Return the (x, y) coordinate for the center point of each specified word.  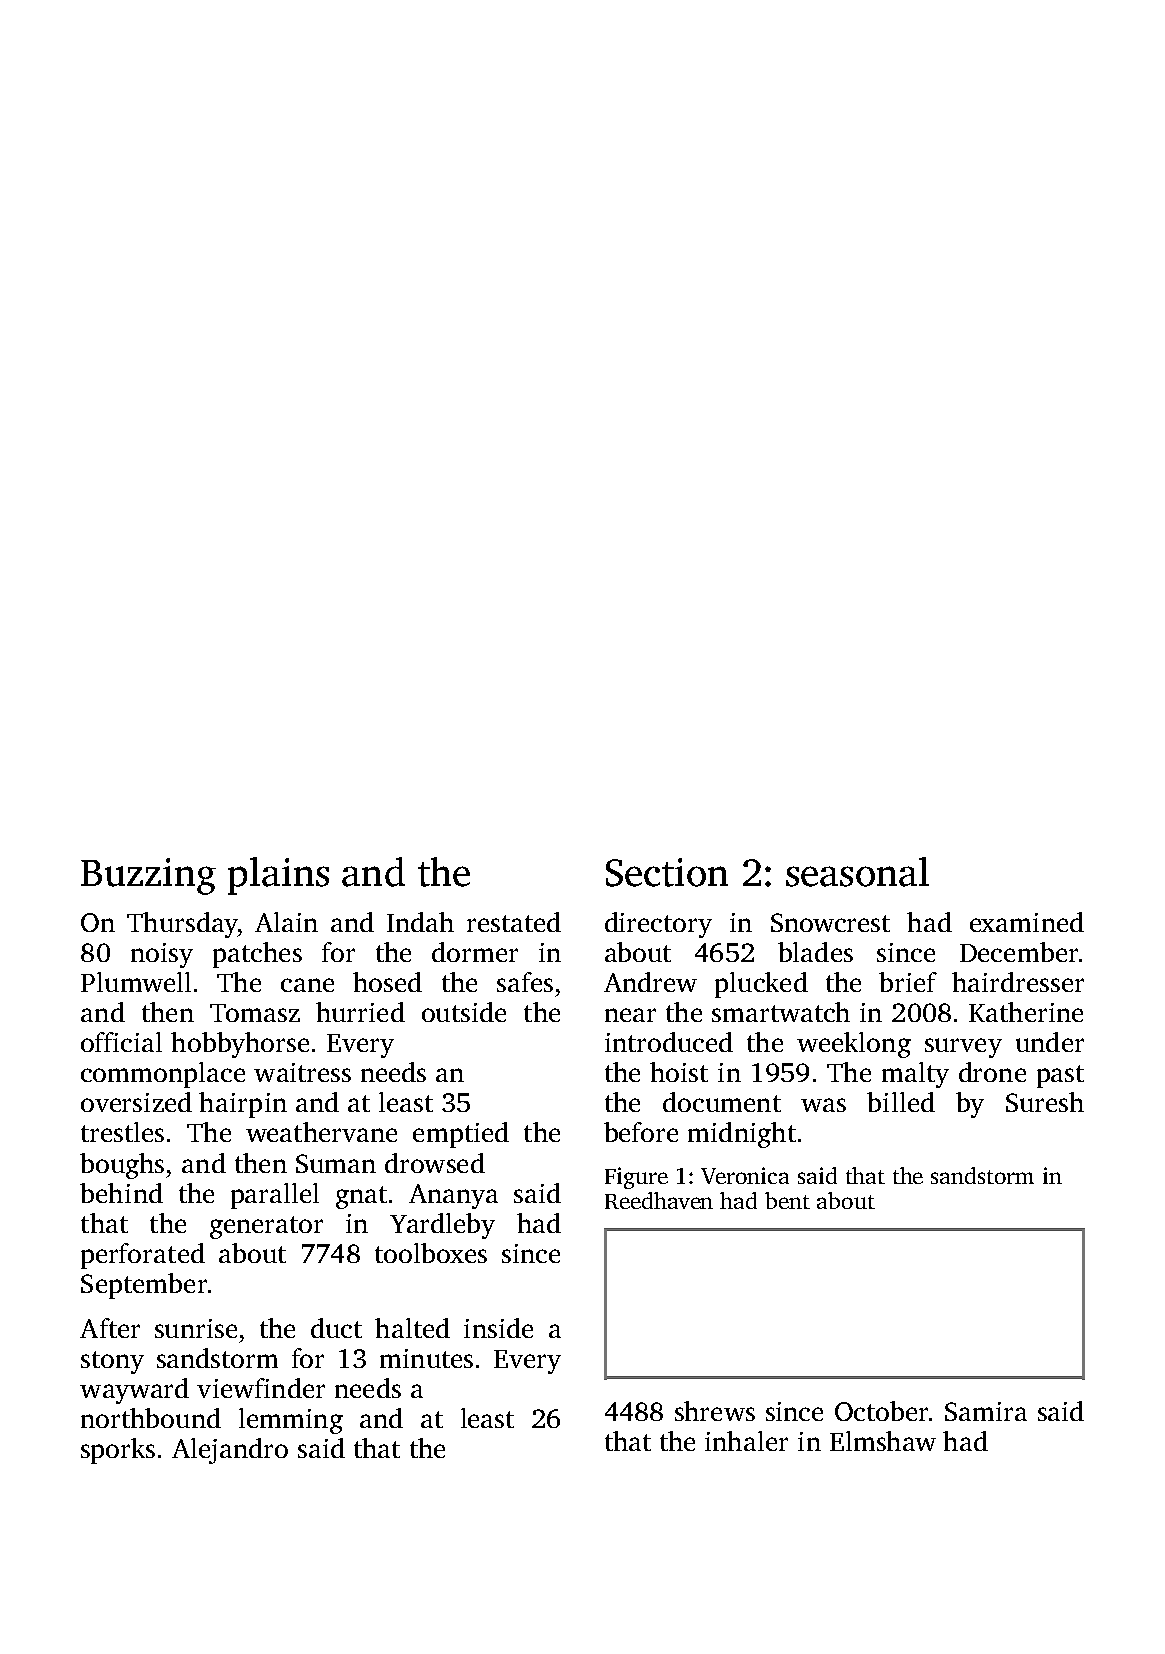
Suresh (1045, 1102)
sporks (118, 1451)
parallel (275, 1196)
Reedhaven (659, 1200)
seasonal (857, 872)
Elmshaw (883, 1441)
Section (667, 872)
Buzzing (148, 876)
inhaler (746, 1441)
